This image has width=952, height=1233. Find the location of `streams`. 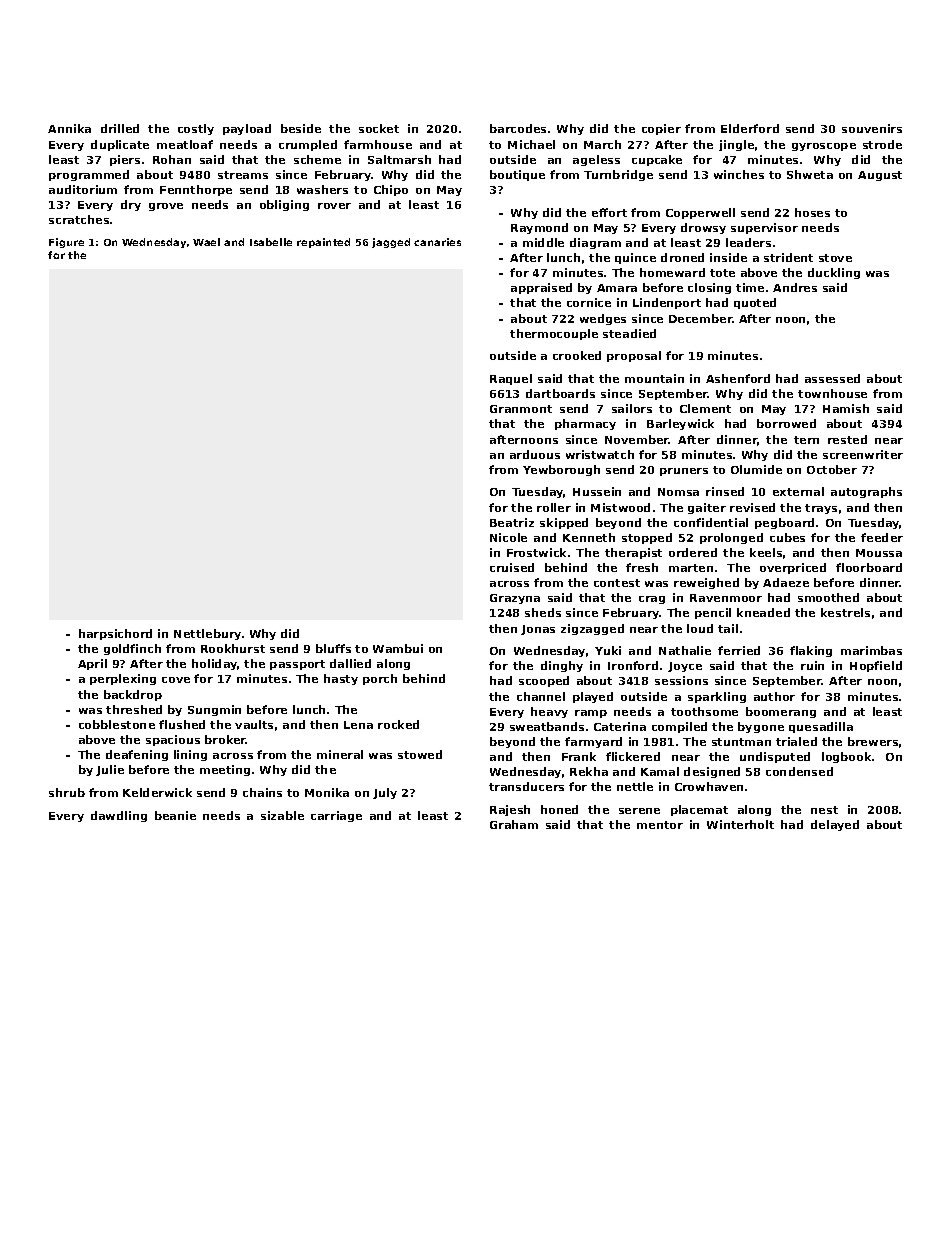

streams is located at coordinates (243, 175).
